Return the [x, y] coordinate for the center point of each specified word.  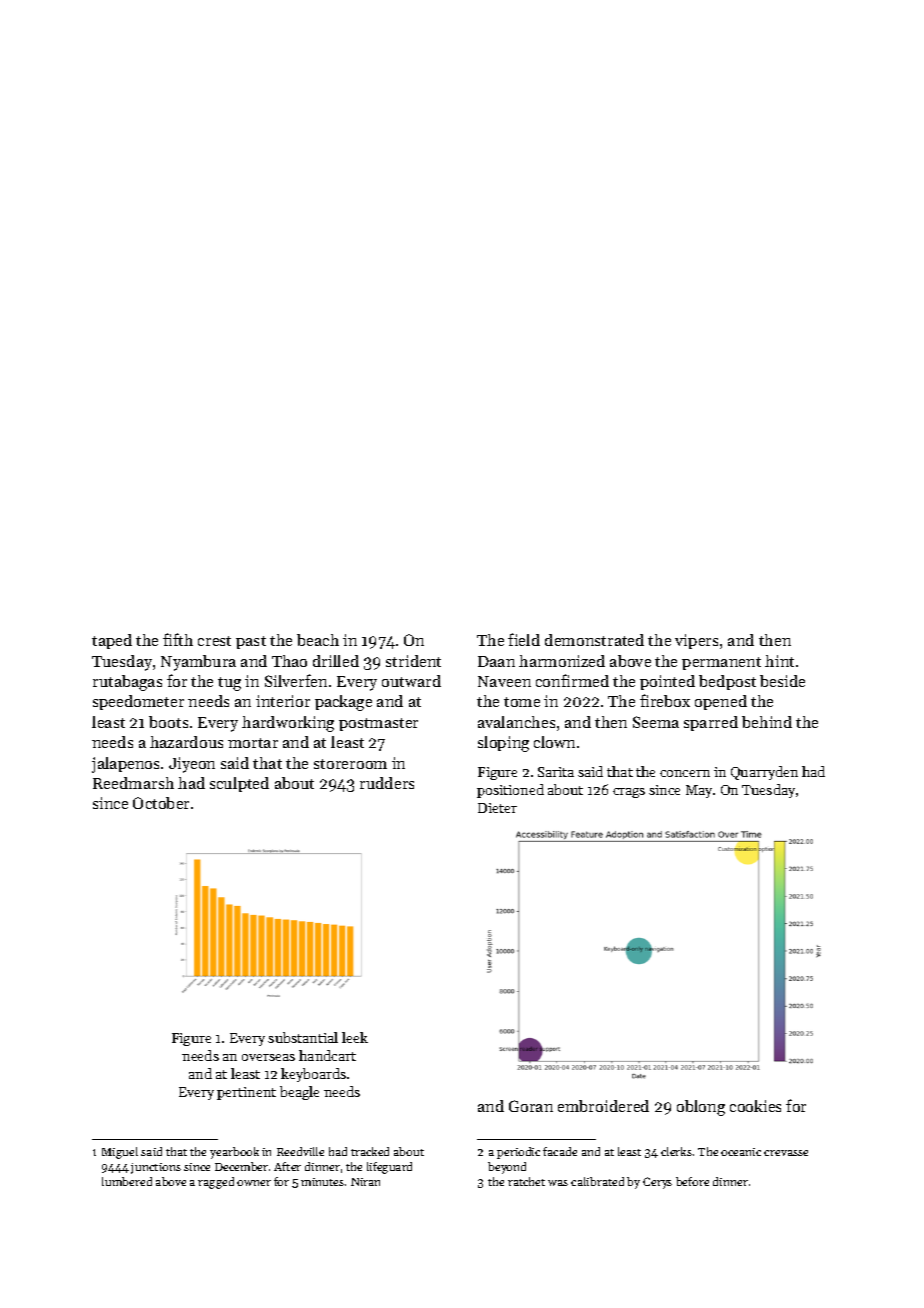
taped [112, 641]
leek [355, 1037]
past [251, 642]
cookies [755, 1106]
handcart [327, 1055]
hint [779, 661]
